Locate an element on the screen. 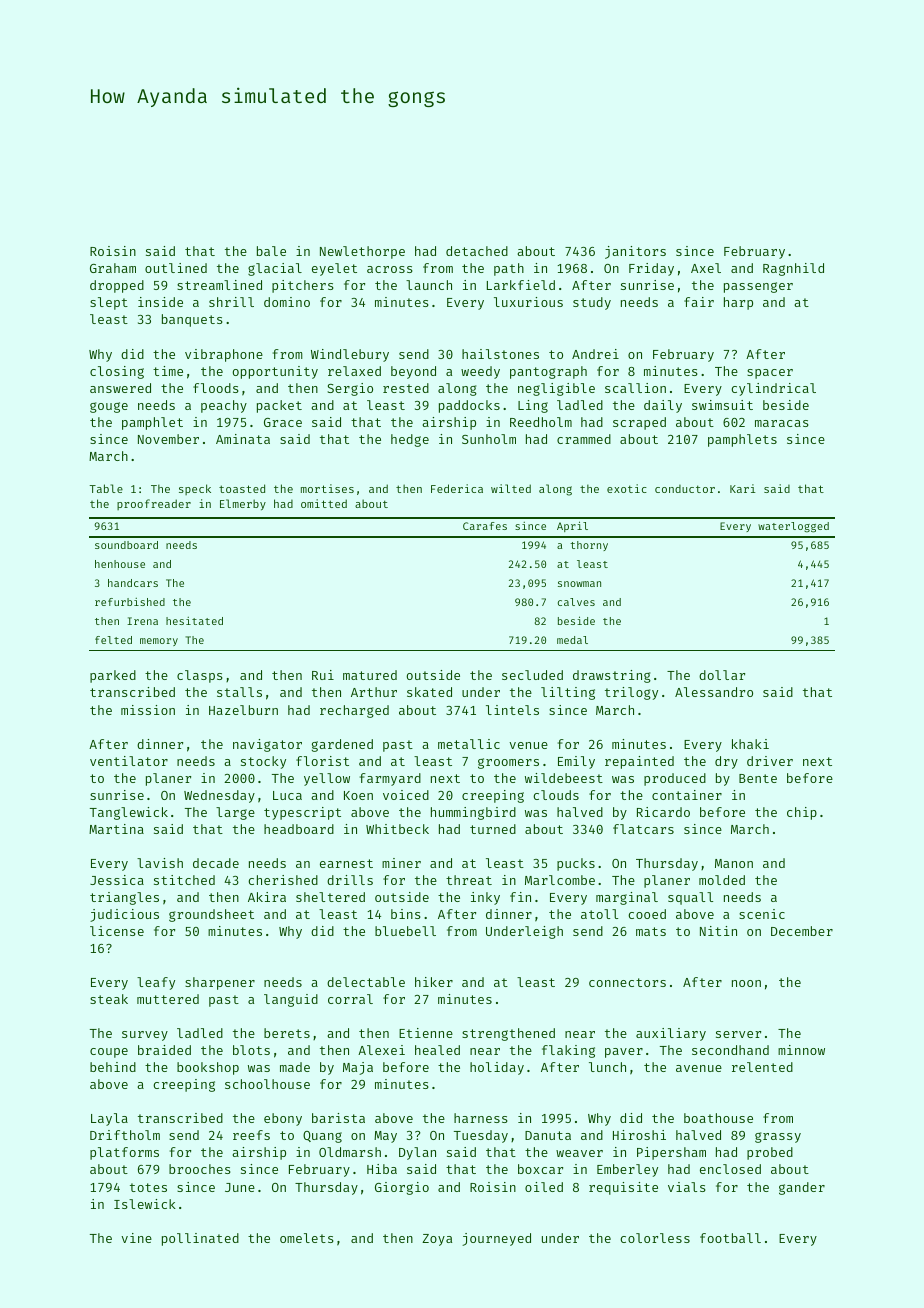  vine is located at coordinates (136, 1238).
